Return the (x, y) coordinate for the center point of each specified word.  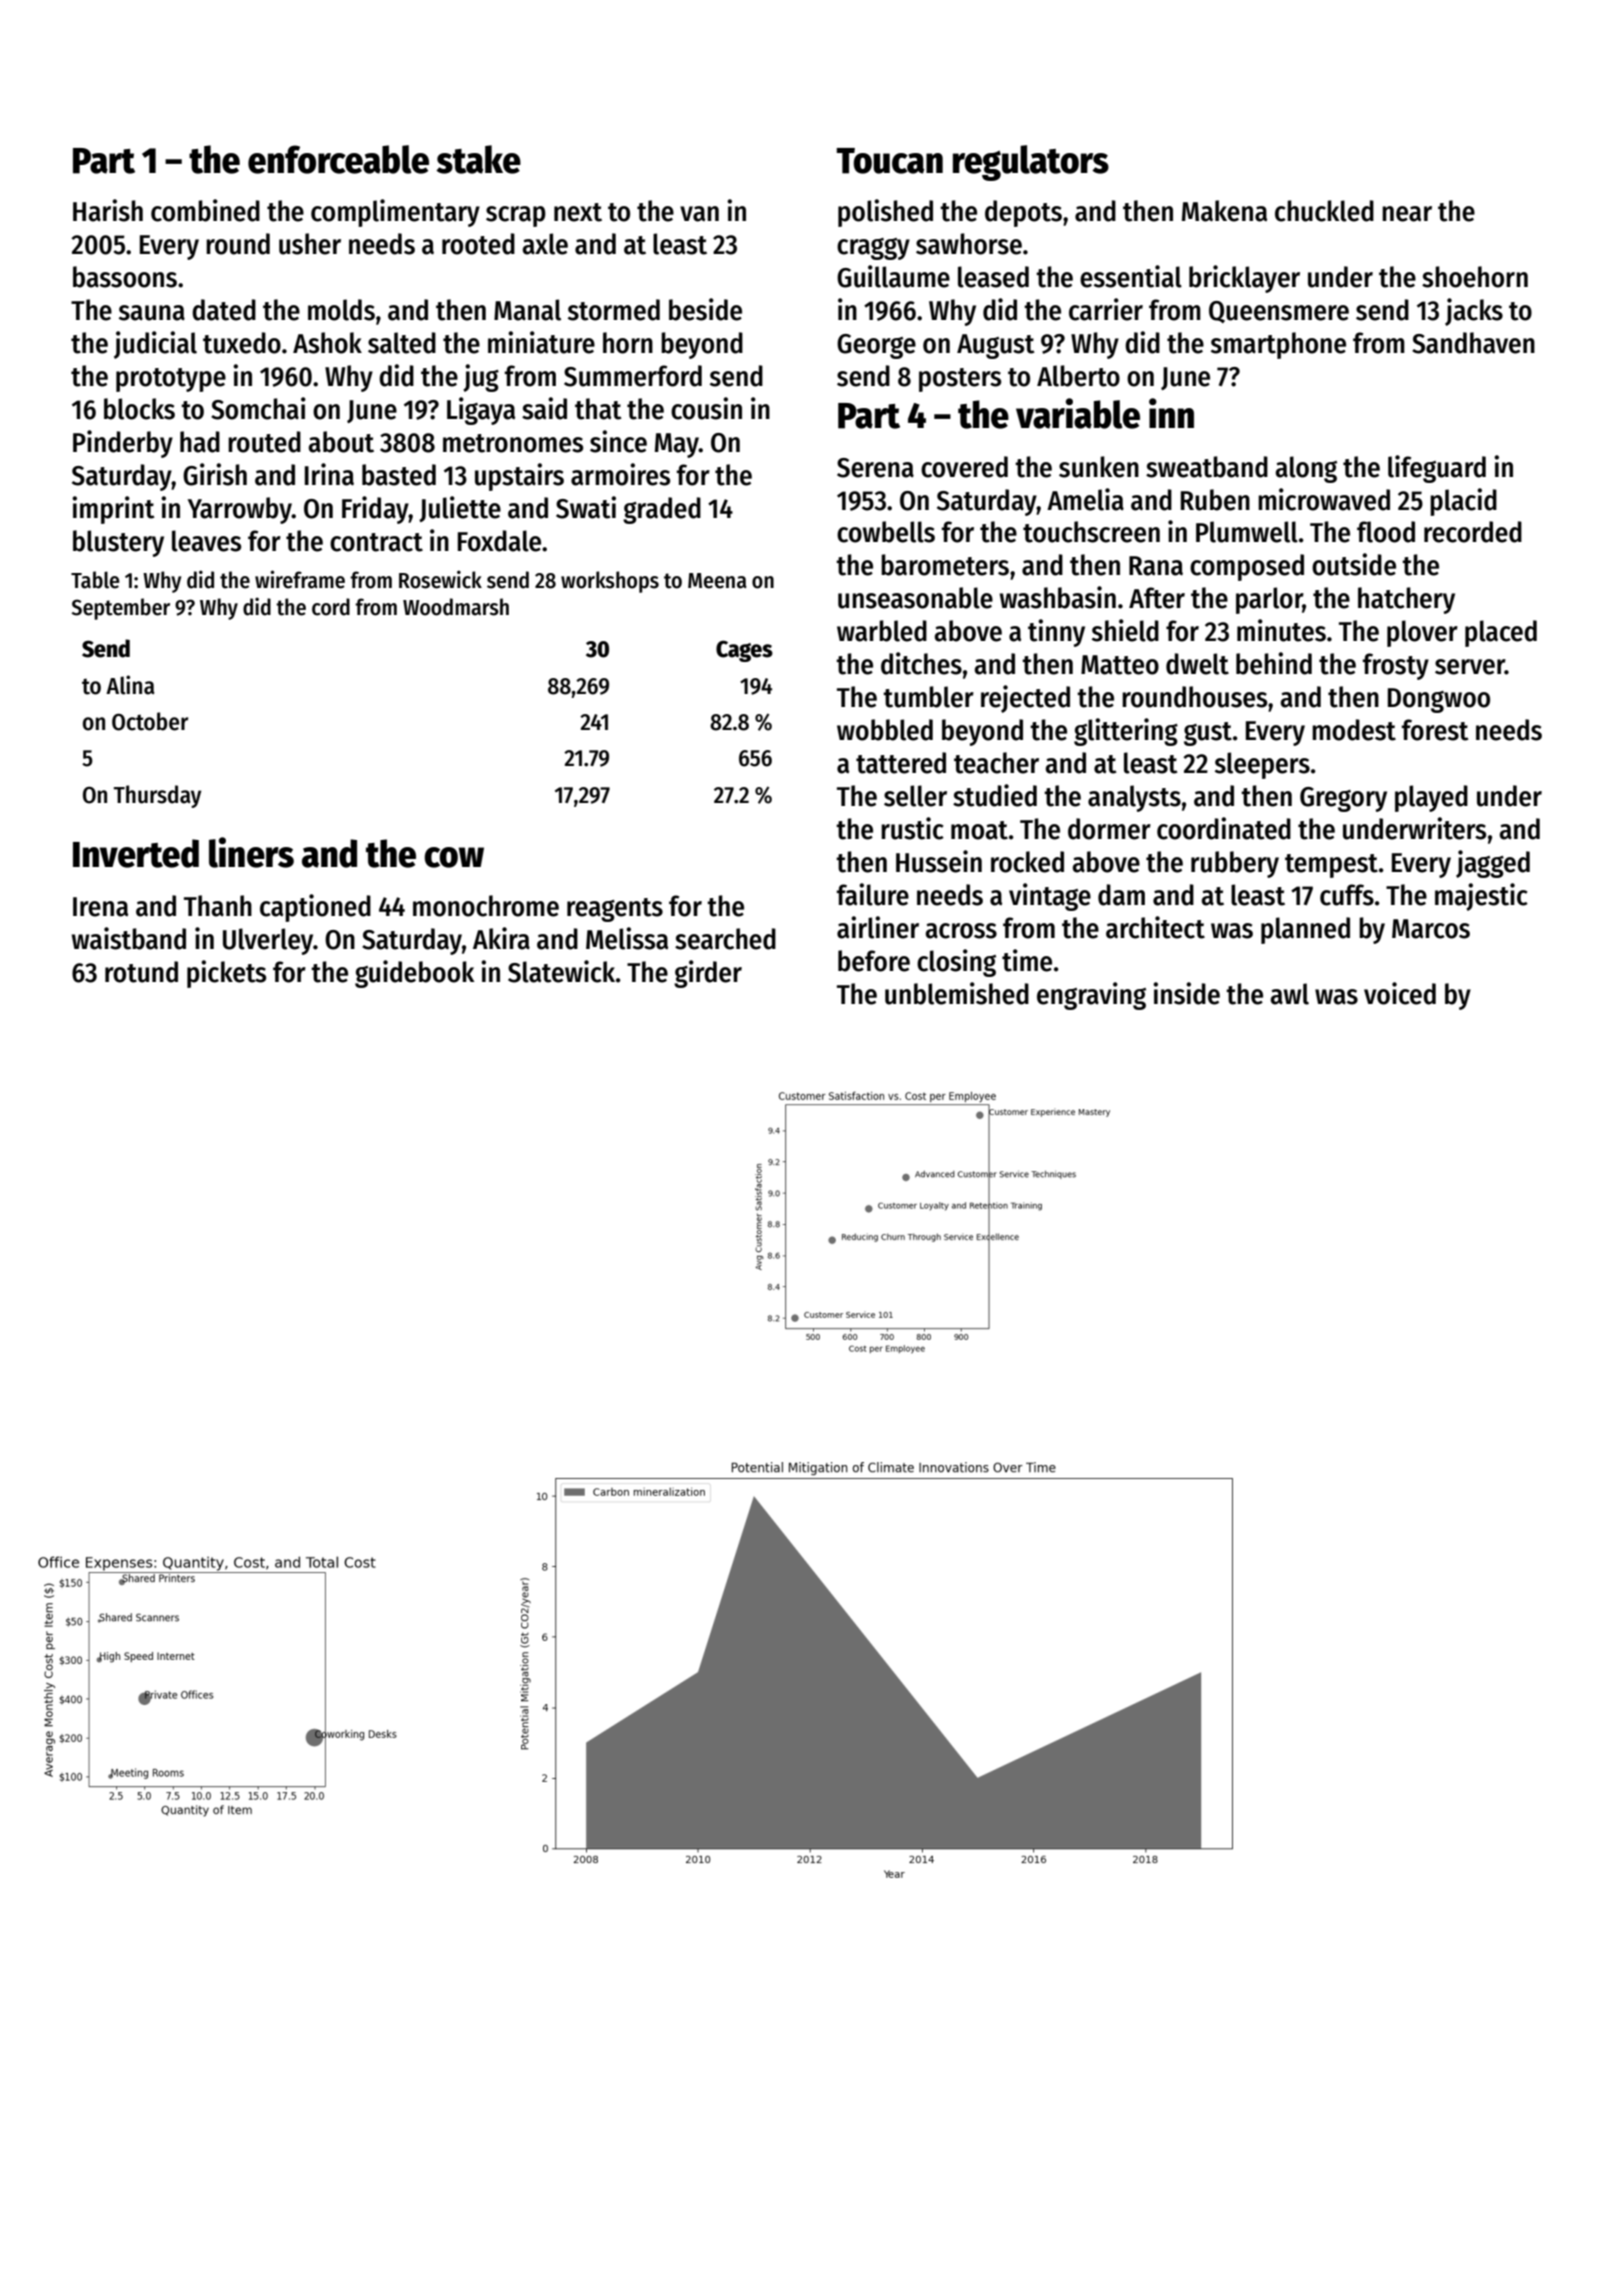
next (578, 212)
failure (872, 894)
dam (1121, 895)
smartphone (1278, 345)
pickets (226, 974)
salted (402, 343)
